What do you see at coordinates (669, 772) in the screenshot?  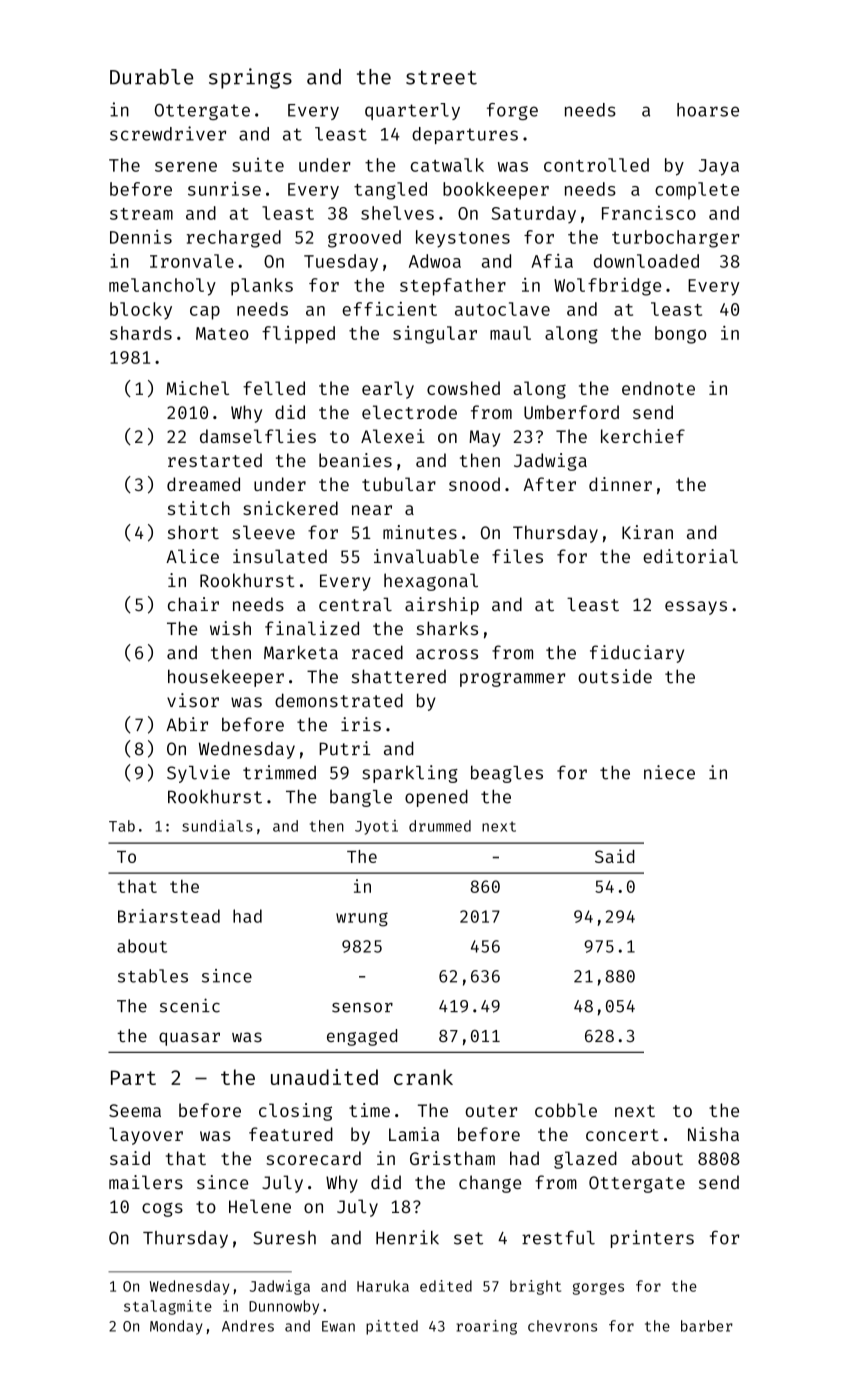 I see `niece` at bounding box center [669, 772].
